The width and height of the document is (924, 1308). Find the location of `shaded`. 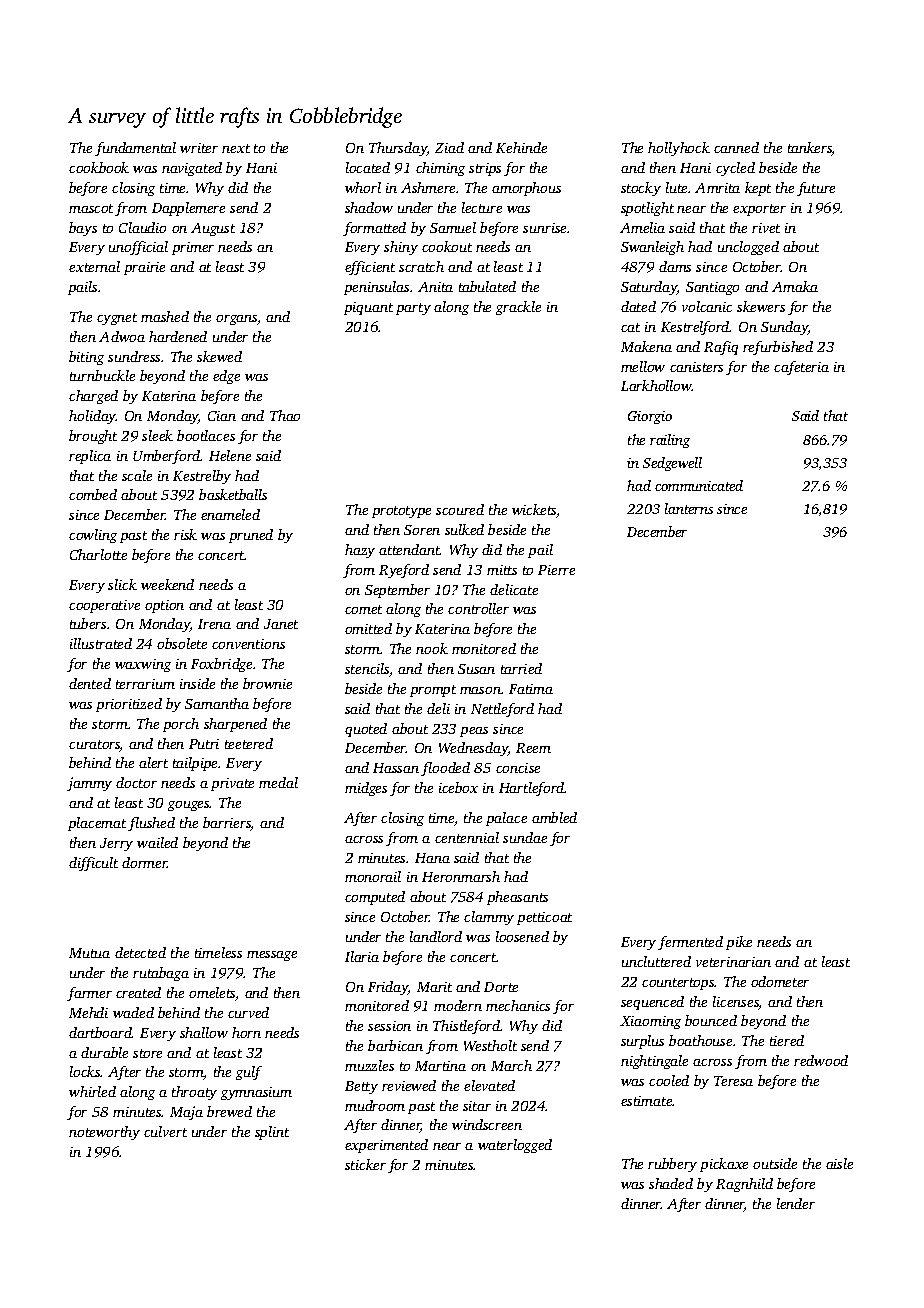

shaded is located at coordinates (671, 1183).
